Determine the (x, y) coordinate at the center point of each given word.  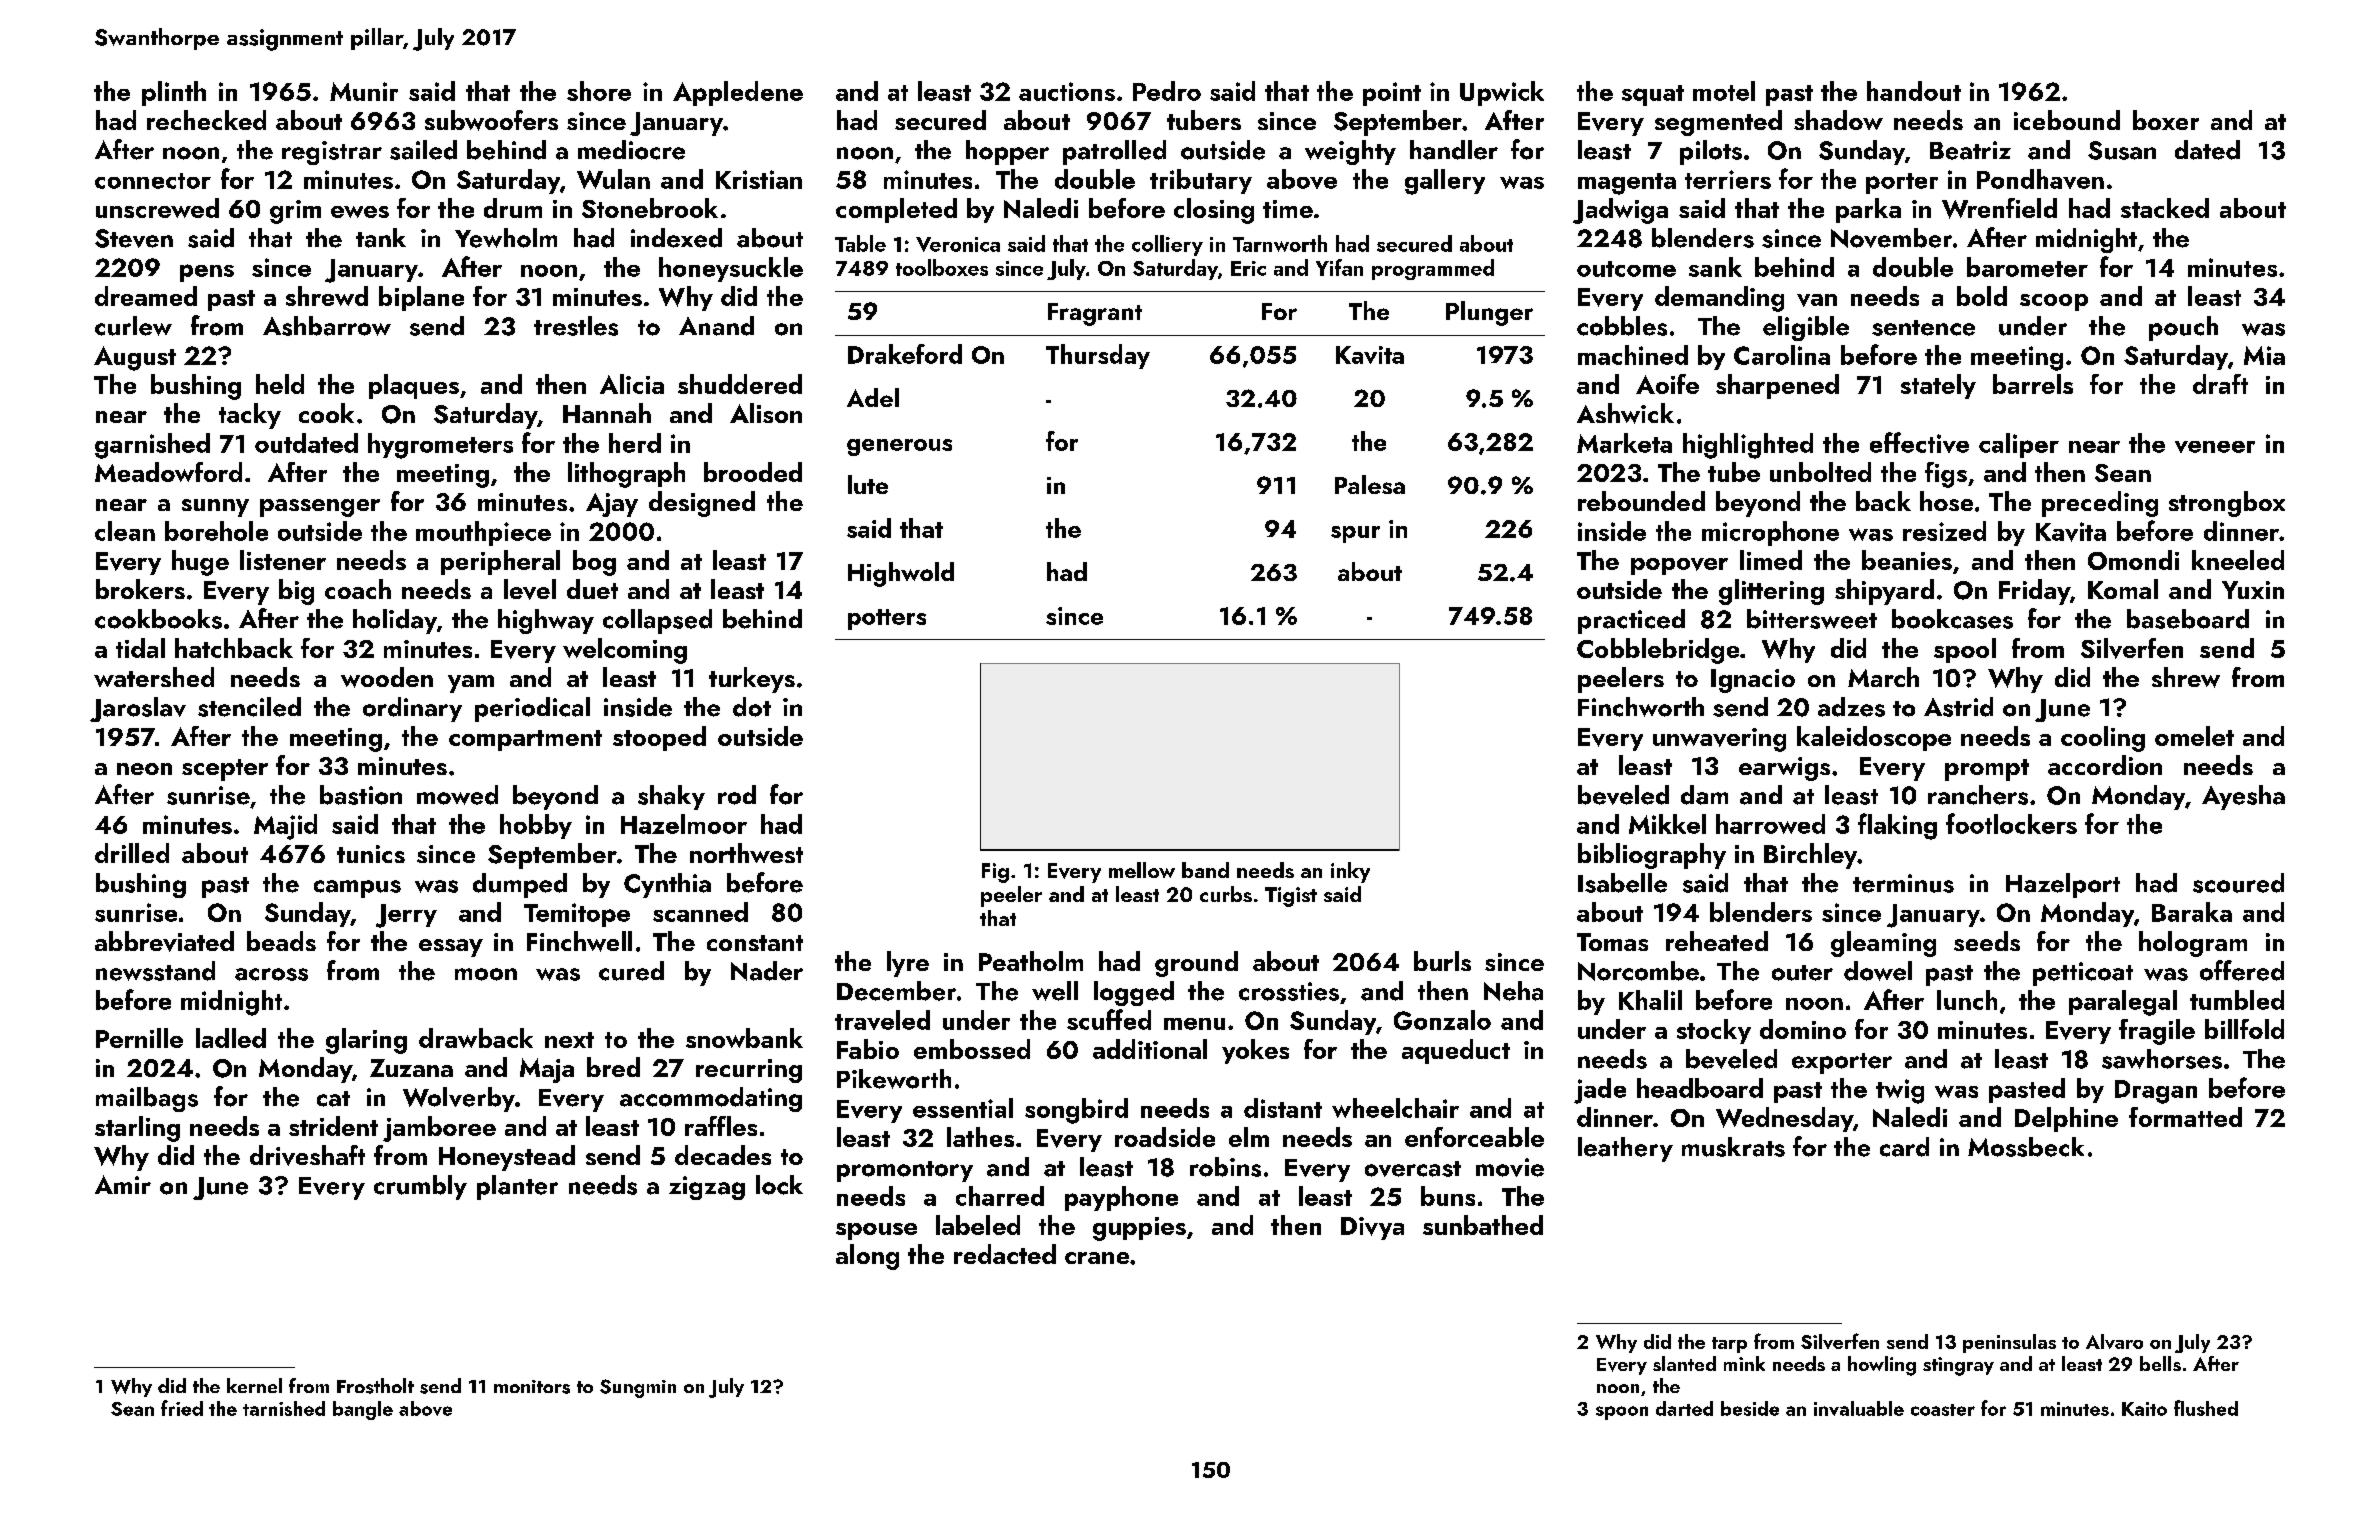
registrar (332, 153)
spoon (1622, 1413)
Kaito (2144, 1409)
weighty (1350, 152)
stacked (2165, 208)
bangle (363, 1410)
